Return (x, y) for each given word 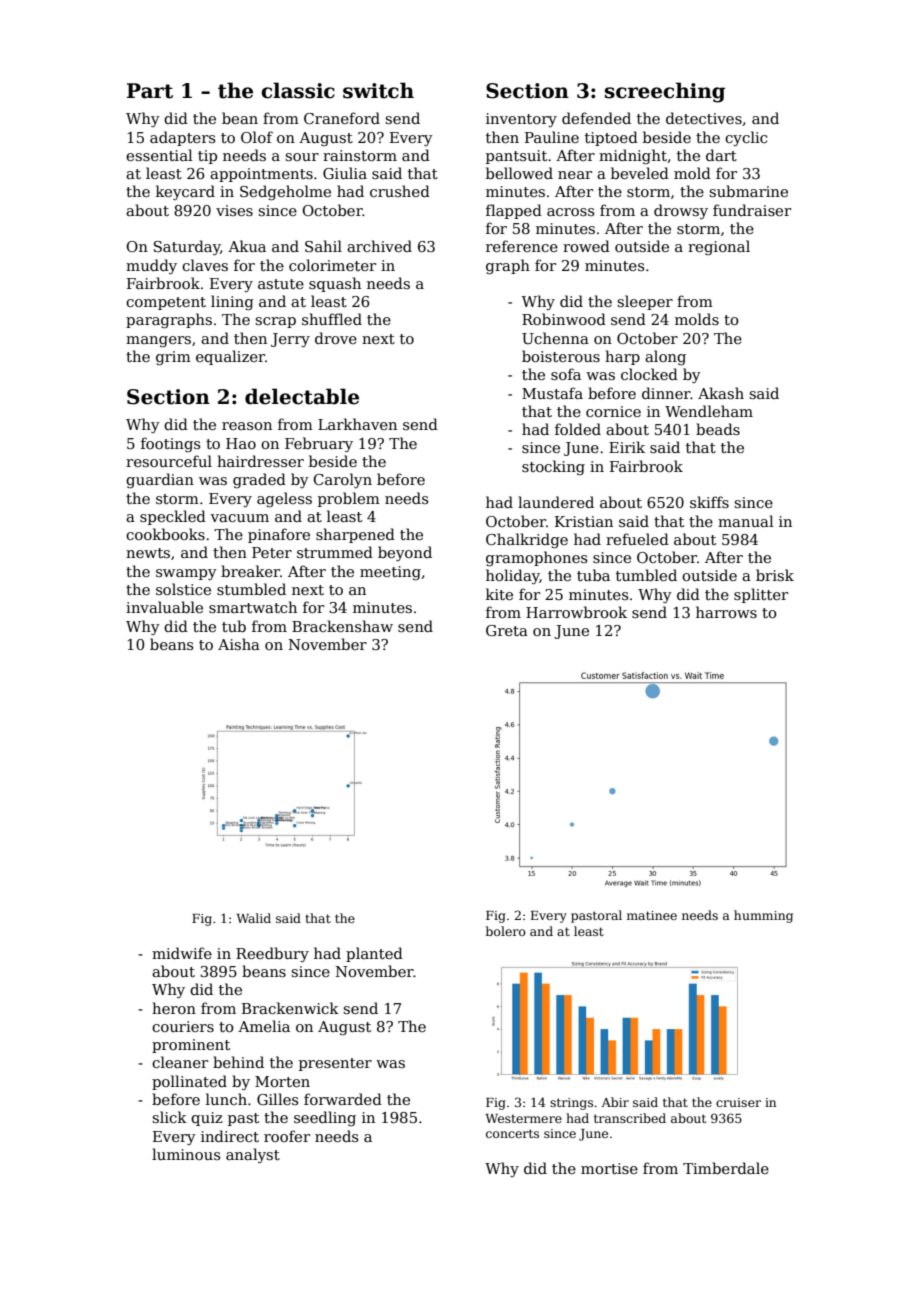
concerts (512, 1133)
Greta (507, 630)
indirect (230, 1136)
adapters (182, 138)
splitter (761, 595)
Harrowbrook (576, 612)
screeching (665, 92)
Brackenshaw (342, 626)
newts (148, 553)
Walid (253, 918)
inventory (521, 120)
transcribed (630, 1118)
